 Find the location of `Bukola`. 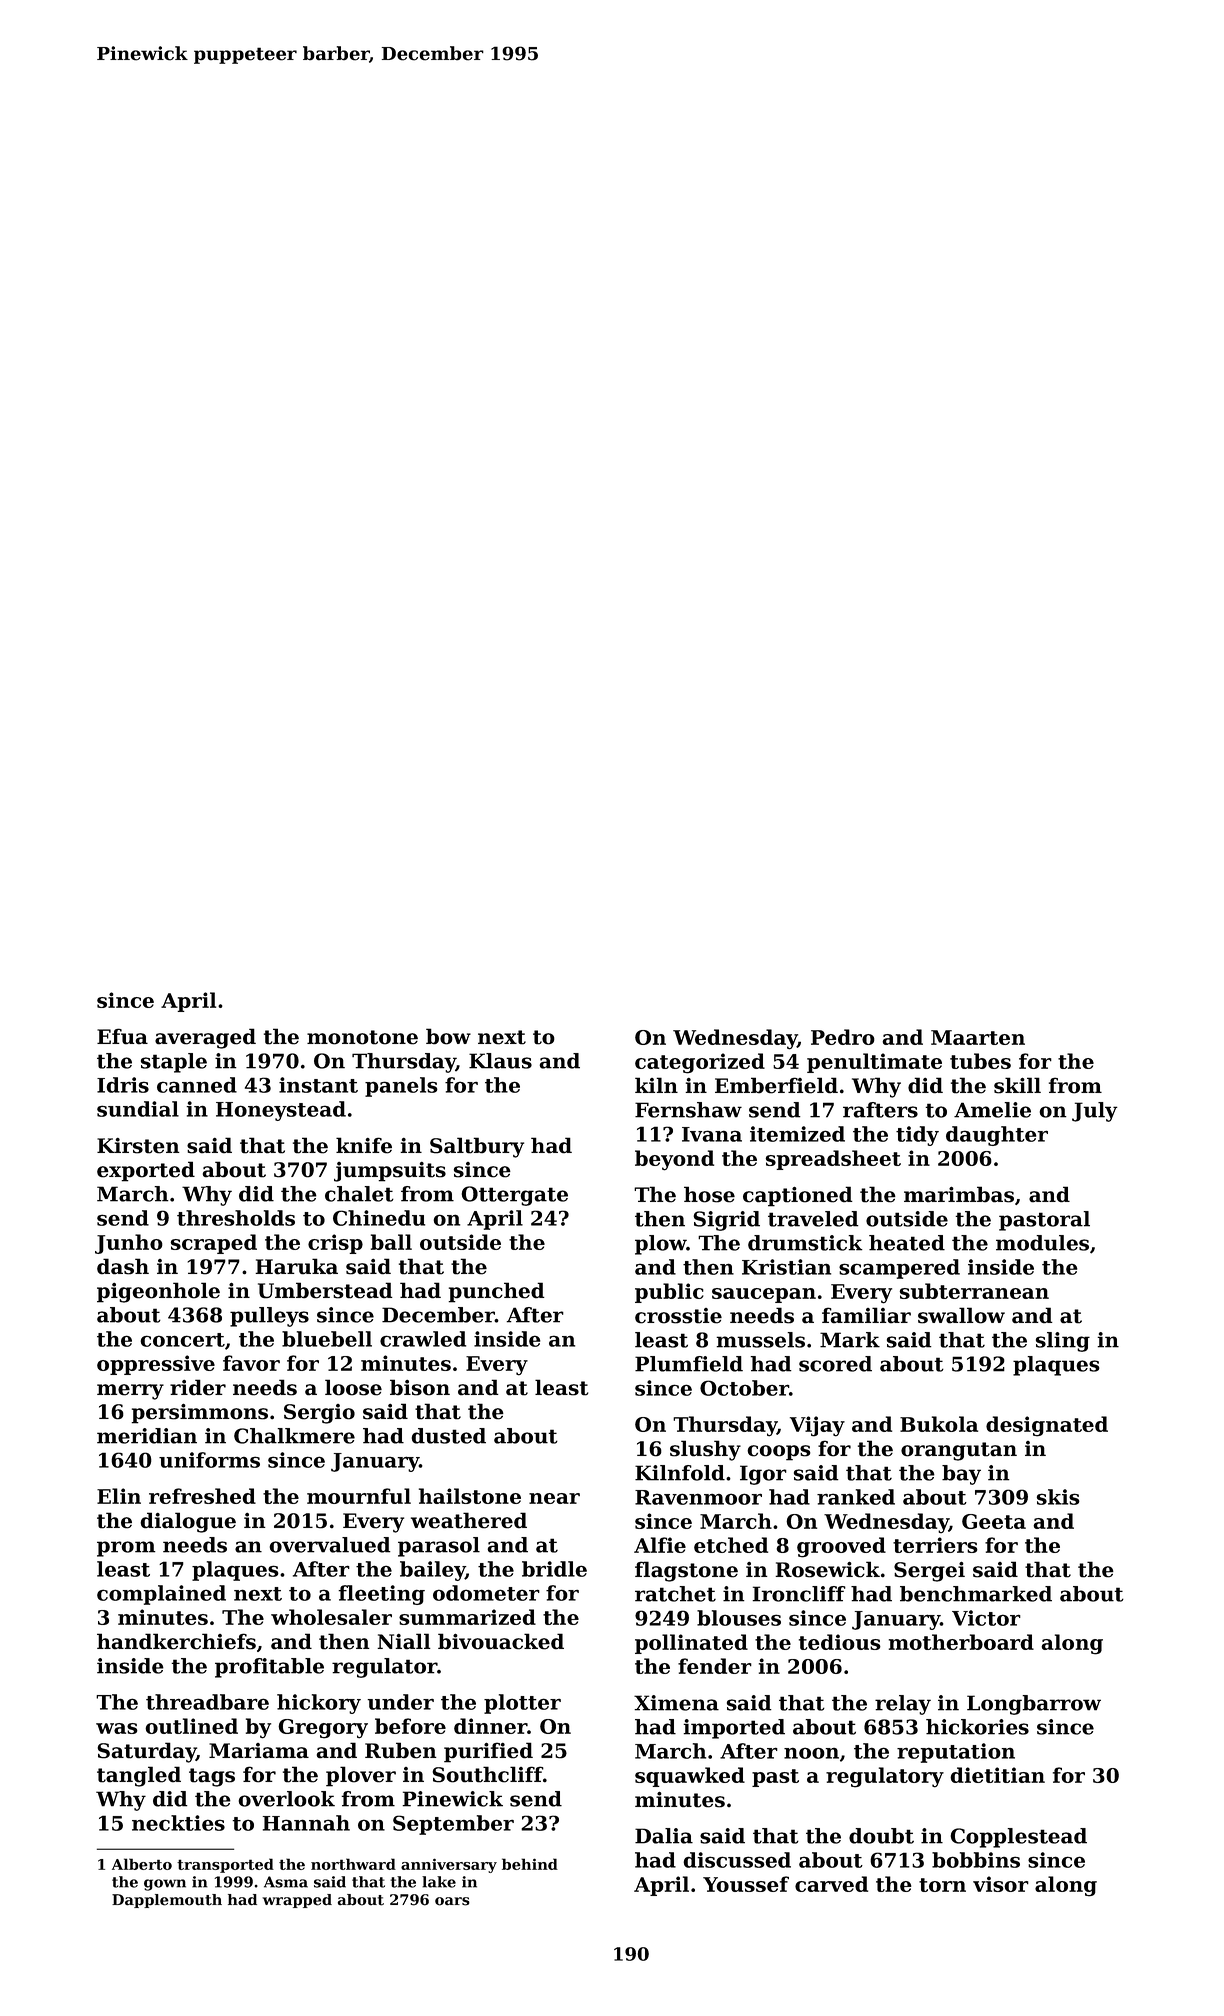

Bukola is located at coordinates (939, 1424).
